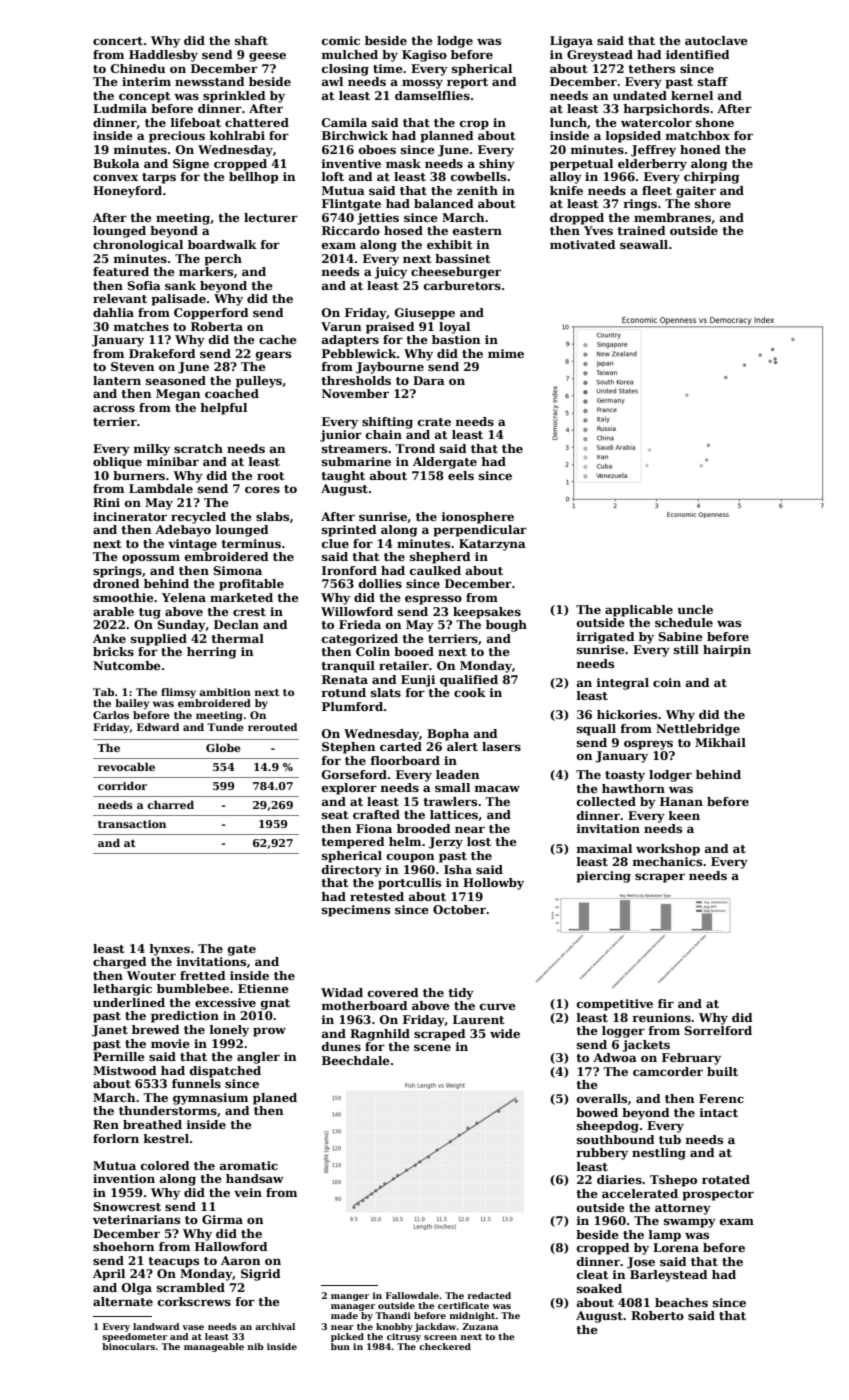 This page has height=1400, width=849. I want to click on attorney, so click(683, 1209).
